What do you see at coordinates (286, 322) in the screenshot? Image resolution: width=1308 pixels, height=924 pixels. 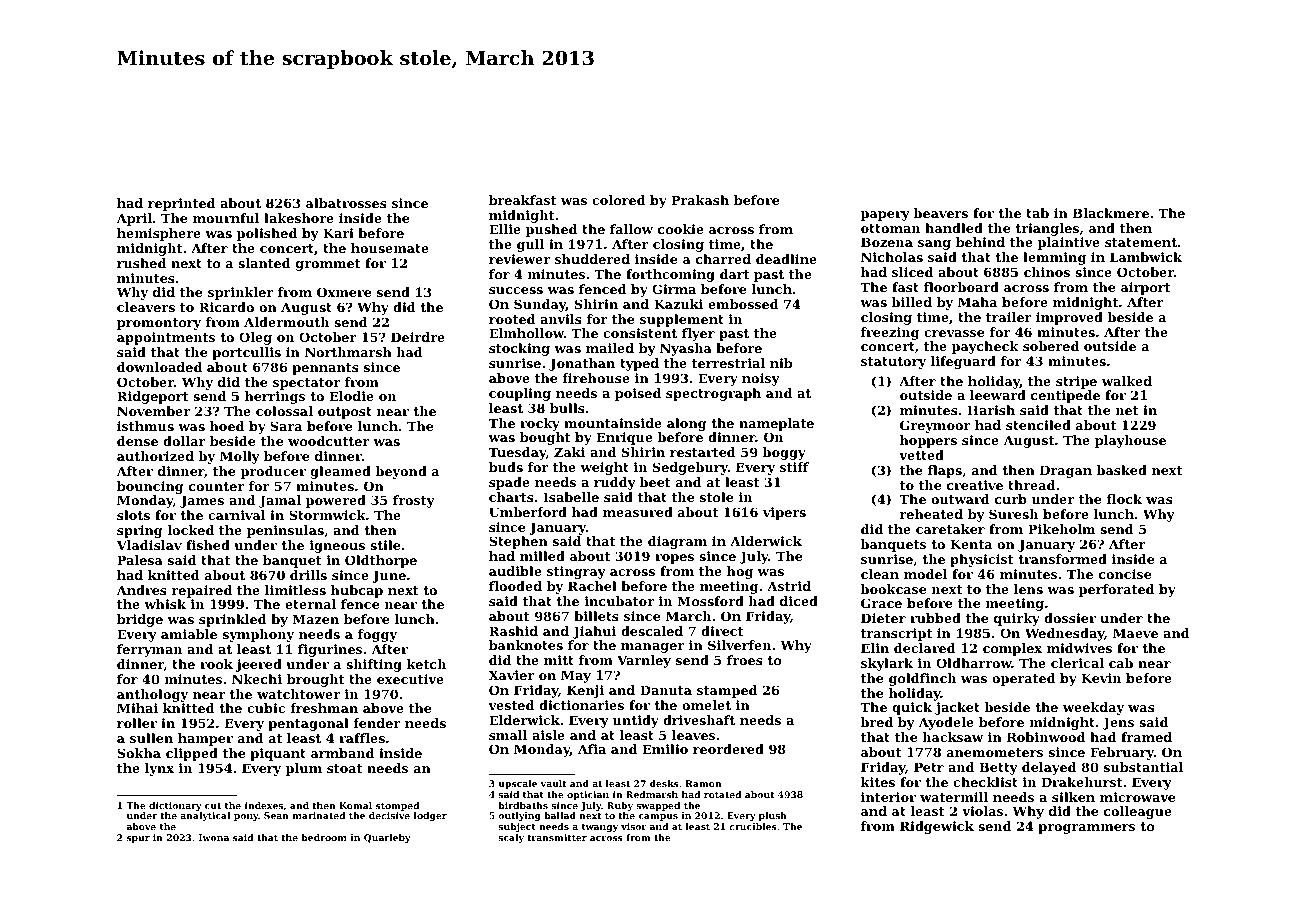 I see `Aldermouth` at bounding box center [286, 322].
